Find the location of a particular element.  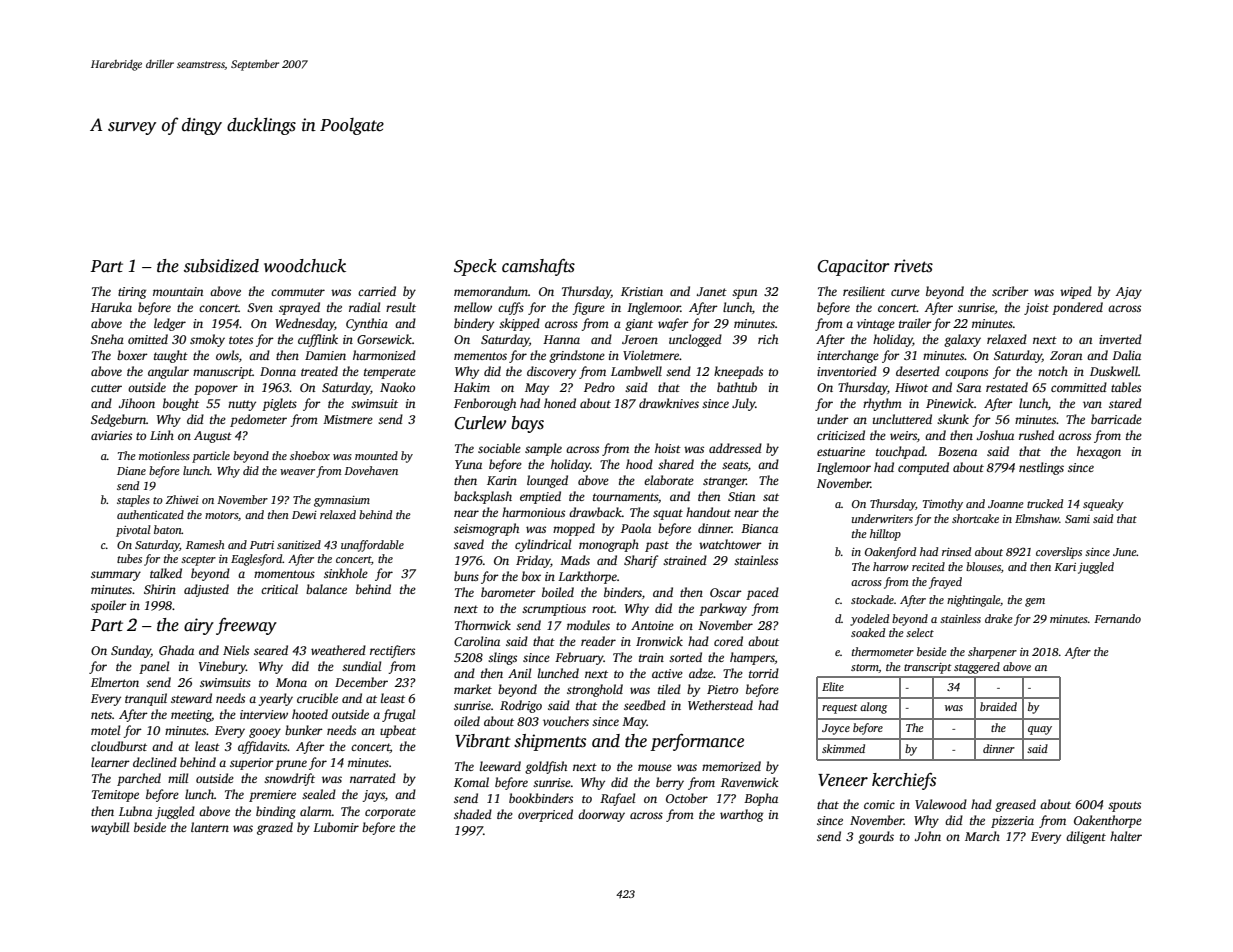

crucible is located at coordinates (317, 698).
